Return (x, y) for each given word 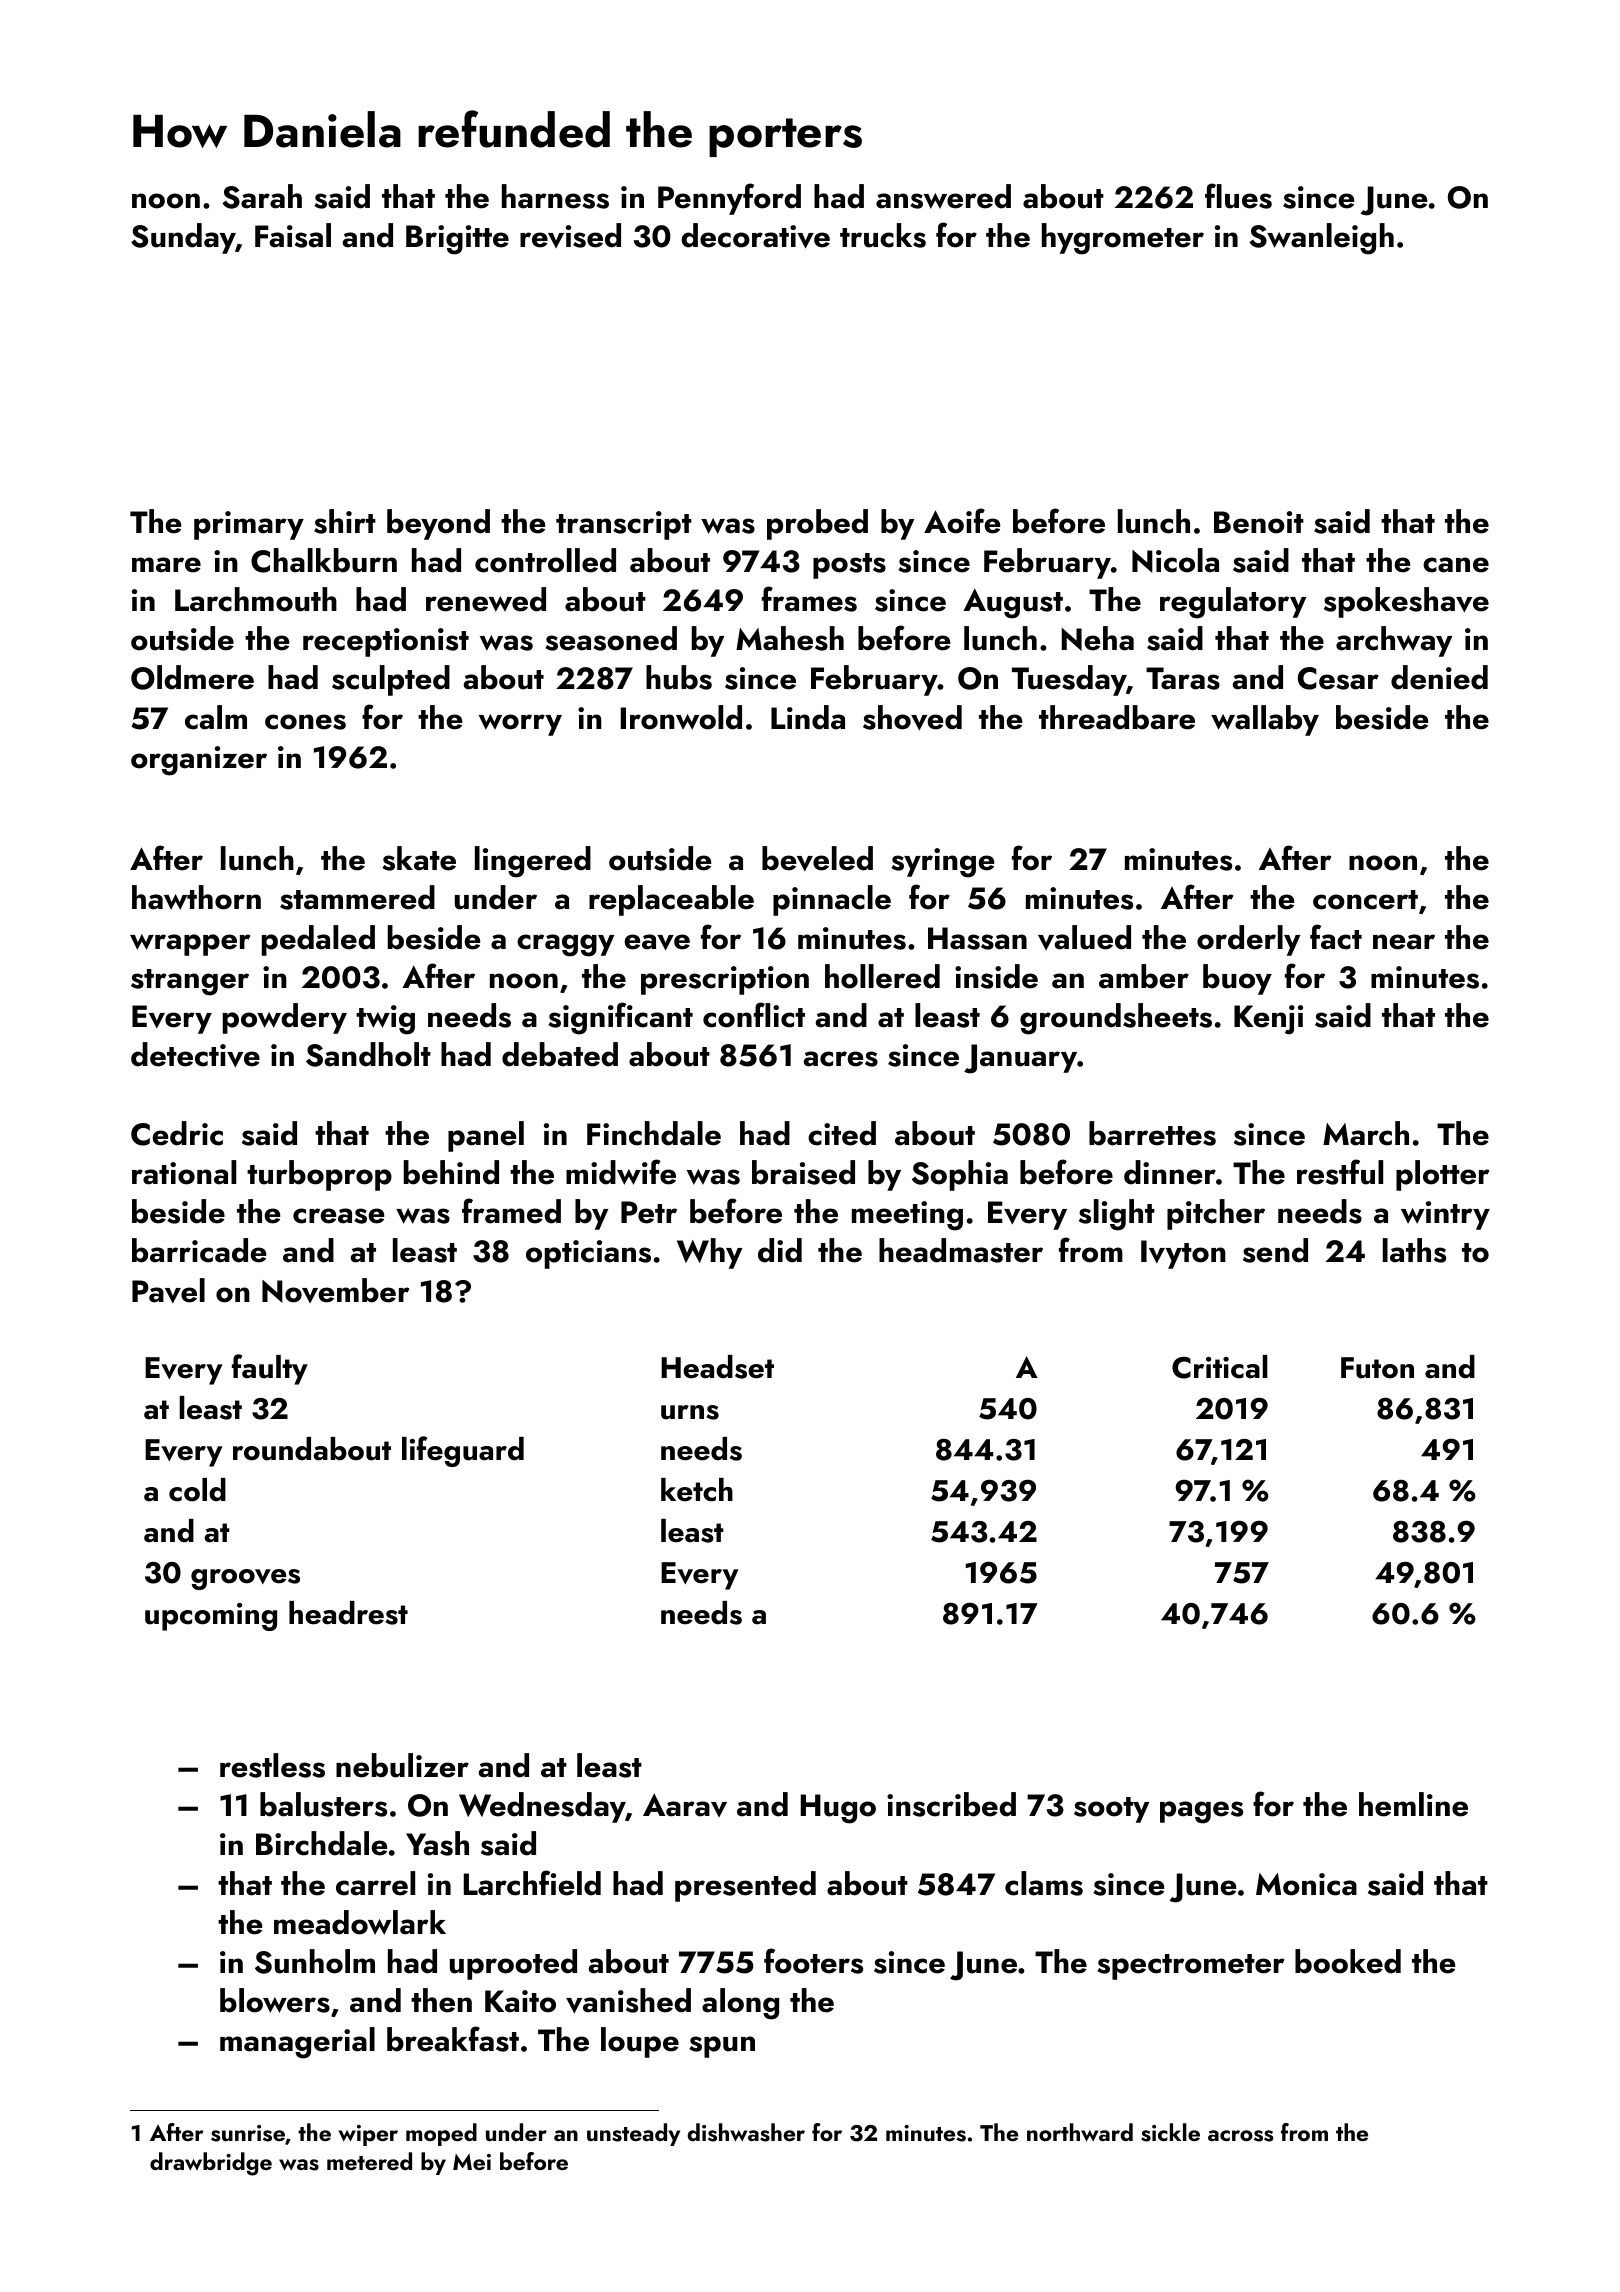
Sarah (262, 196)
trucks (883, 235)
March (1366, 1133)
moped (441, 2134)
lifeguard (463, 1451)
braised (803, 1172)
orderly (1248, 940)
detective (195, 1054)
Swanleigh (1321, 239)
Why (709, 1253)
